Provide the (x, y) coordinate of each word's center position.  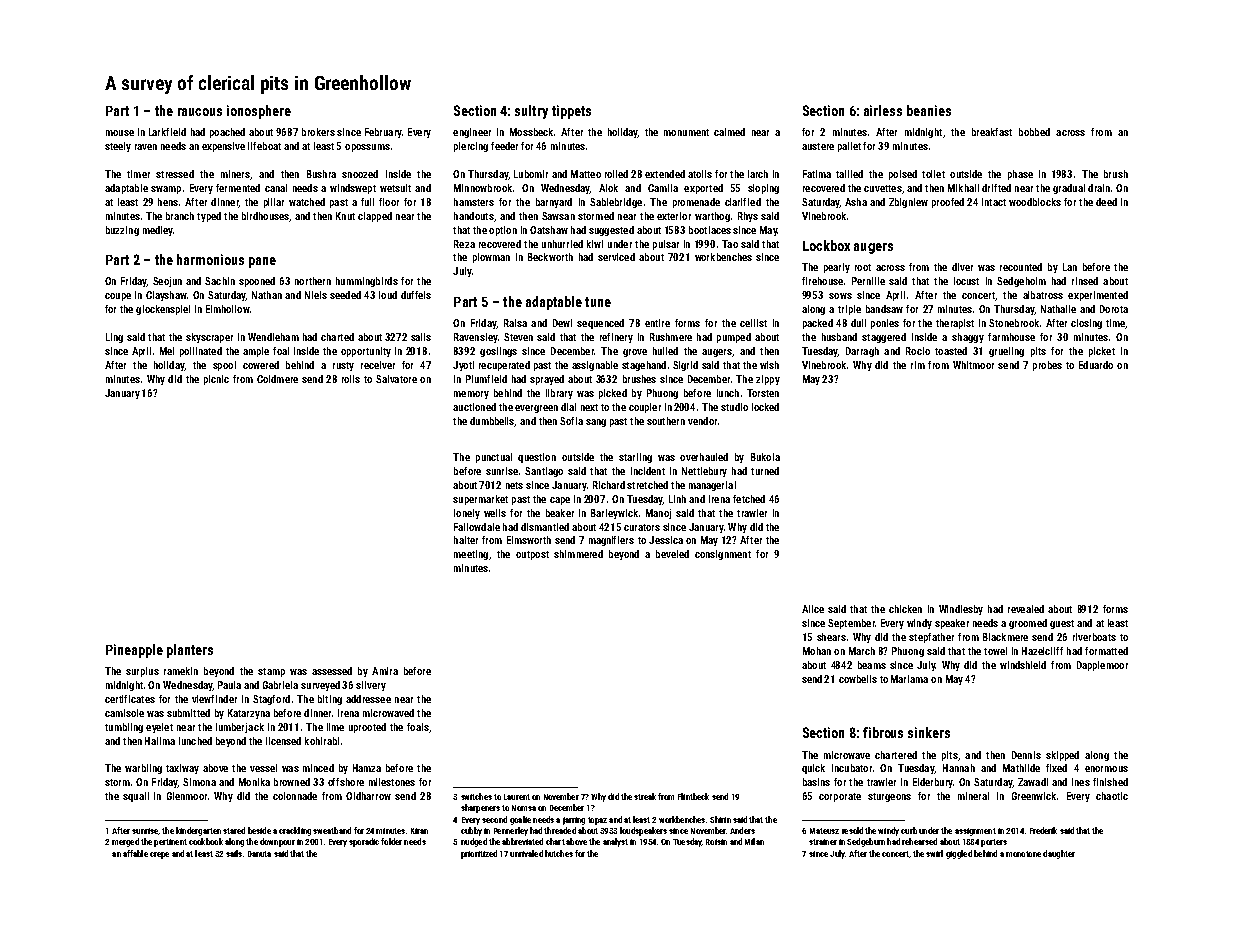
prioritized (479, 854)
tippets (571, 112)
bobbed (1034, 132)
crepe (159, 855)
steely (118, 147)
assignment (975, 832)
